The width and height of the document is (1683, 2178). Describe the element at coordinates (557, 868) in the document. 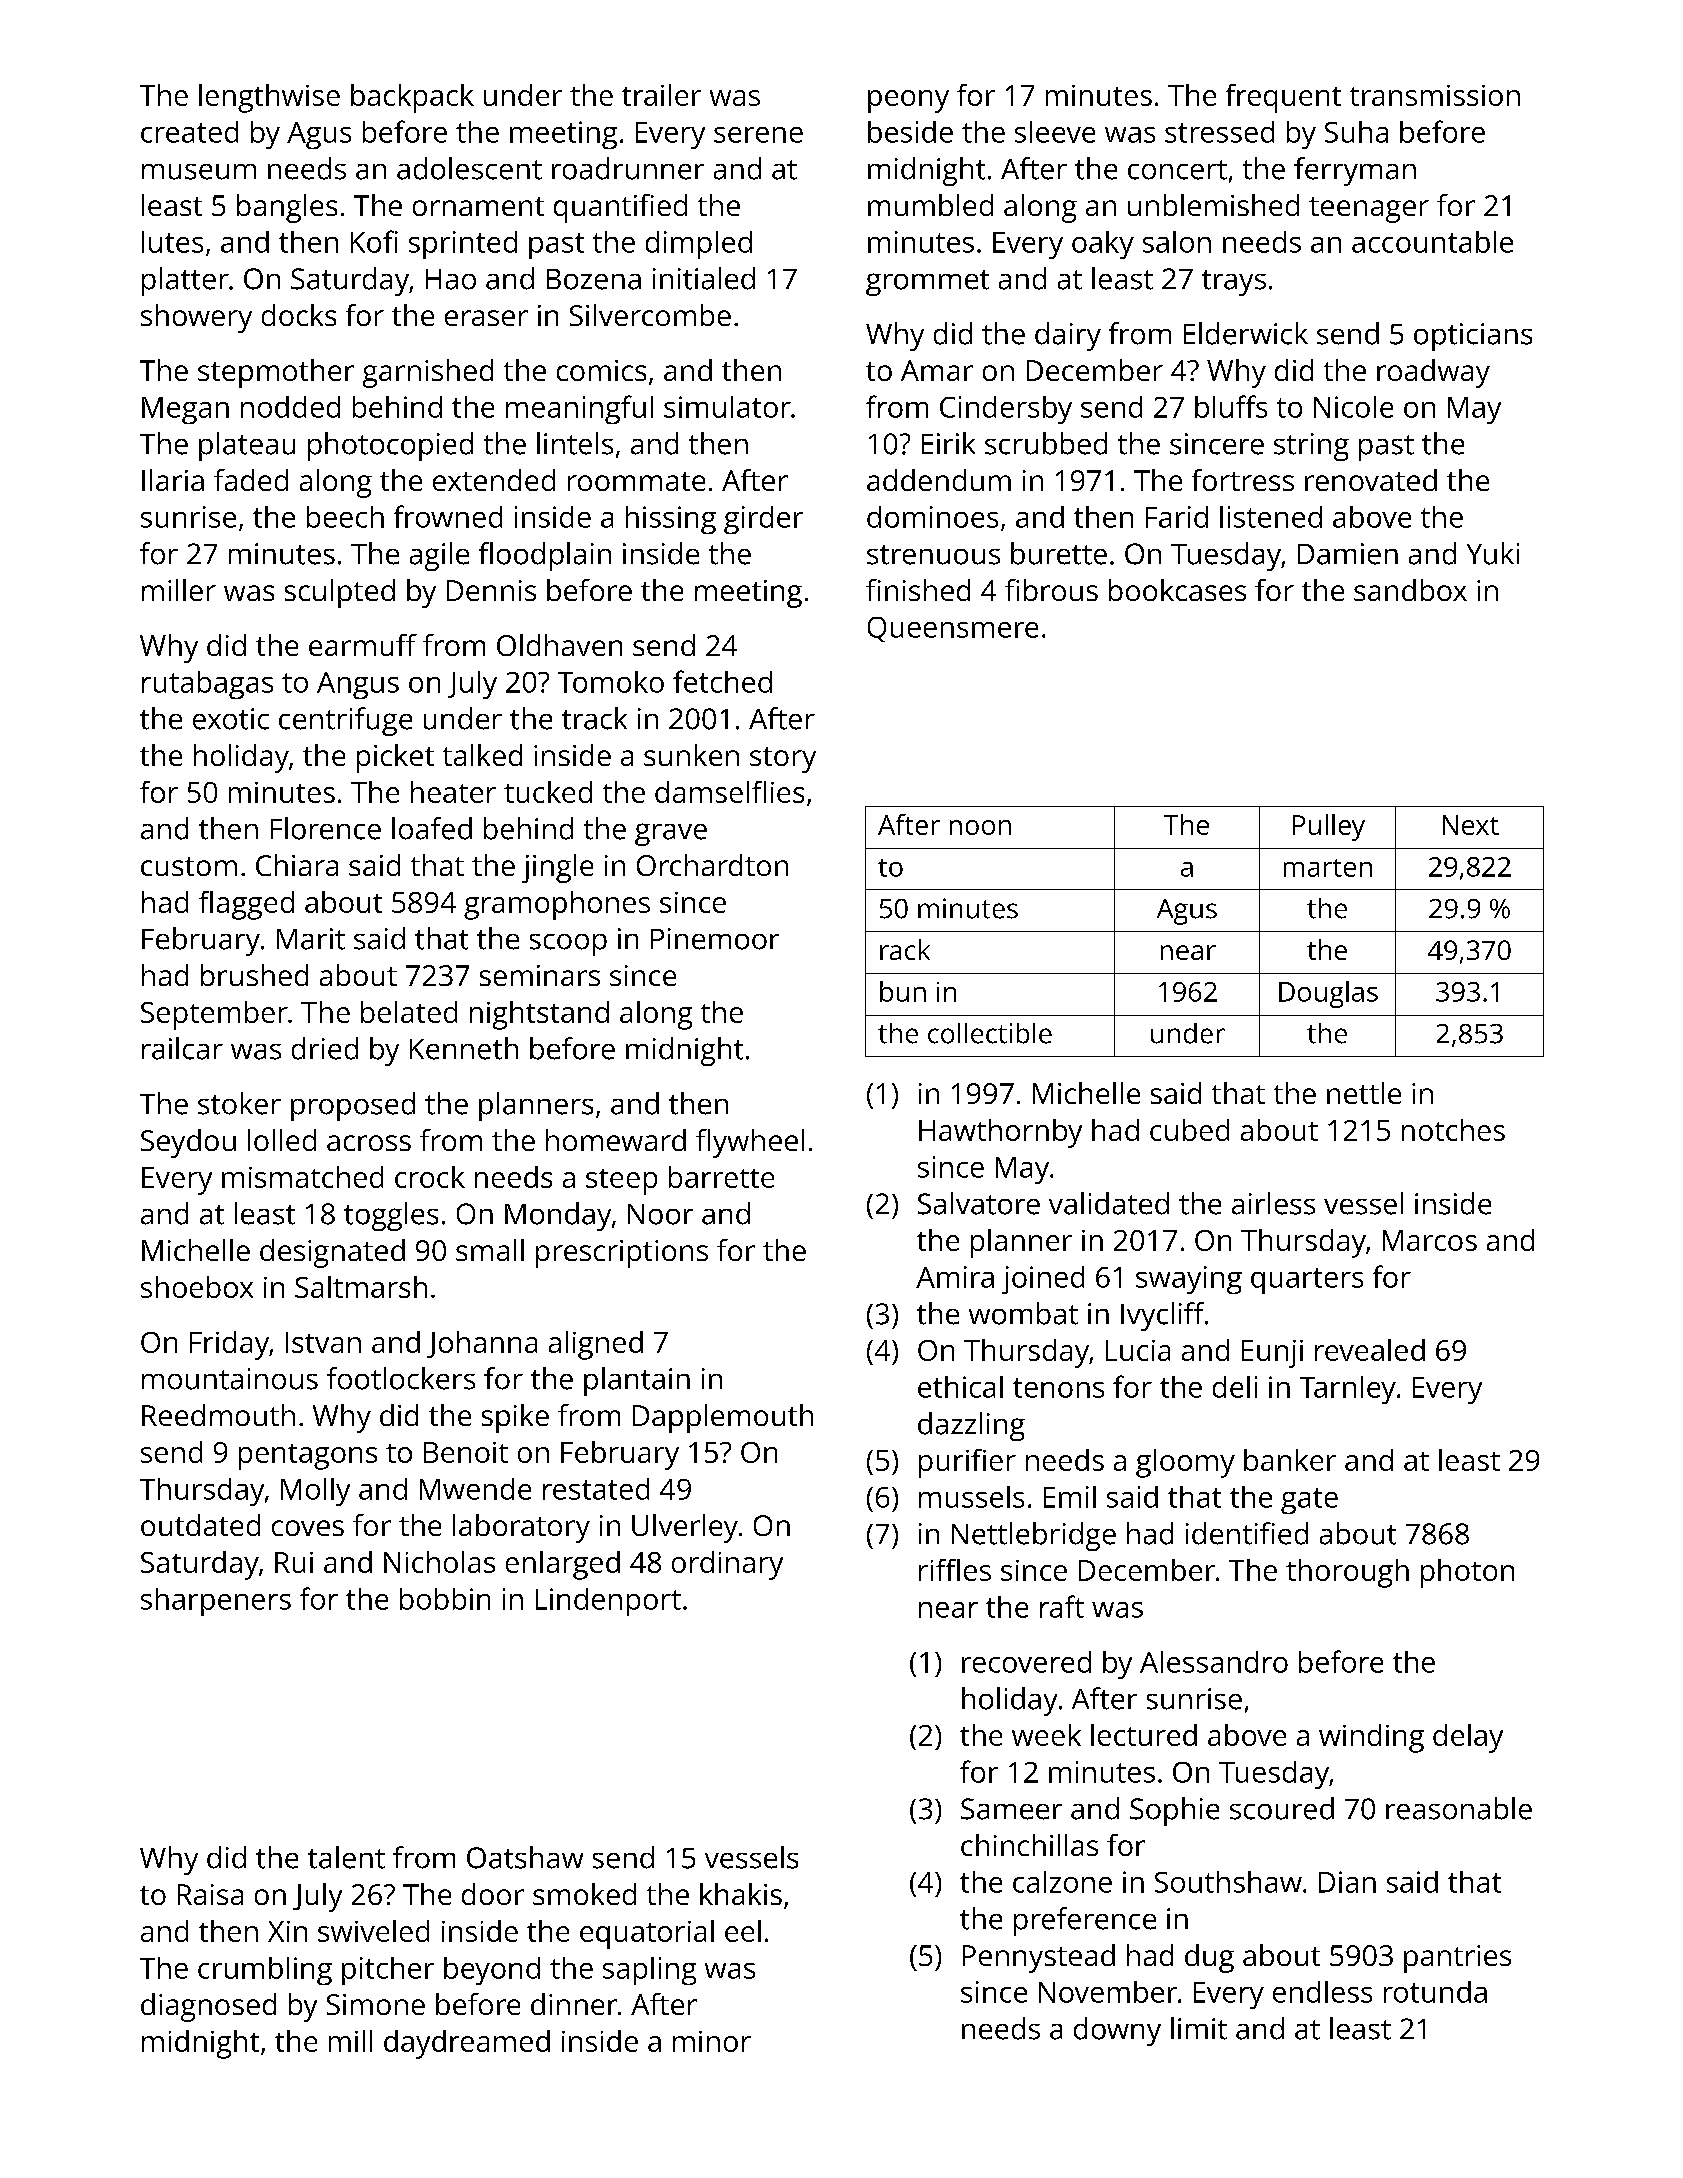

I see `jingle` at that location.
